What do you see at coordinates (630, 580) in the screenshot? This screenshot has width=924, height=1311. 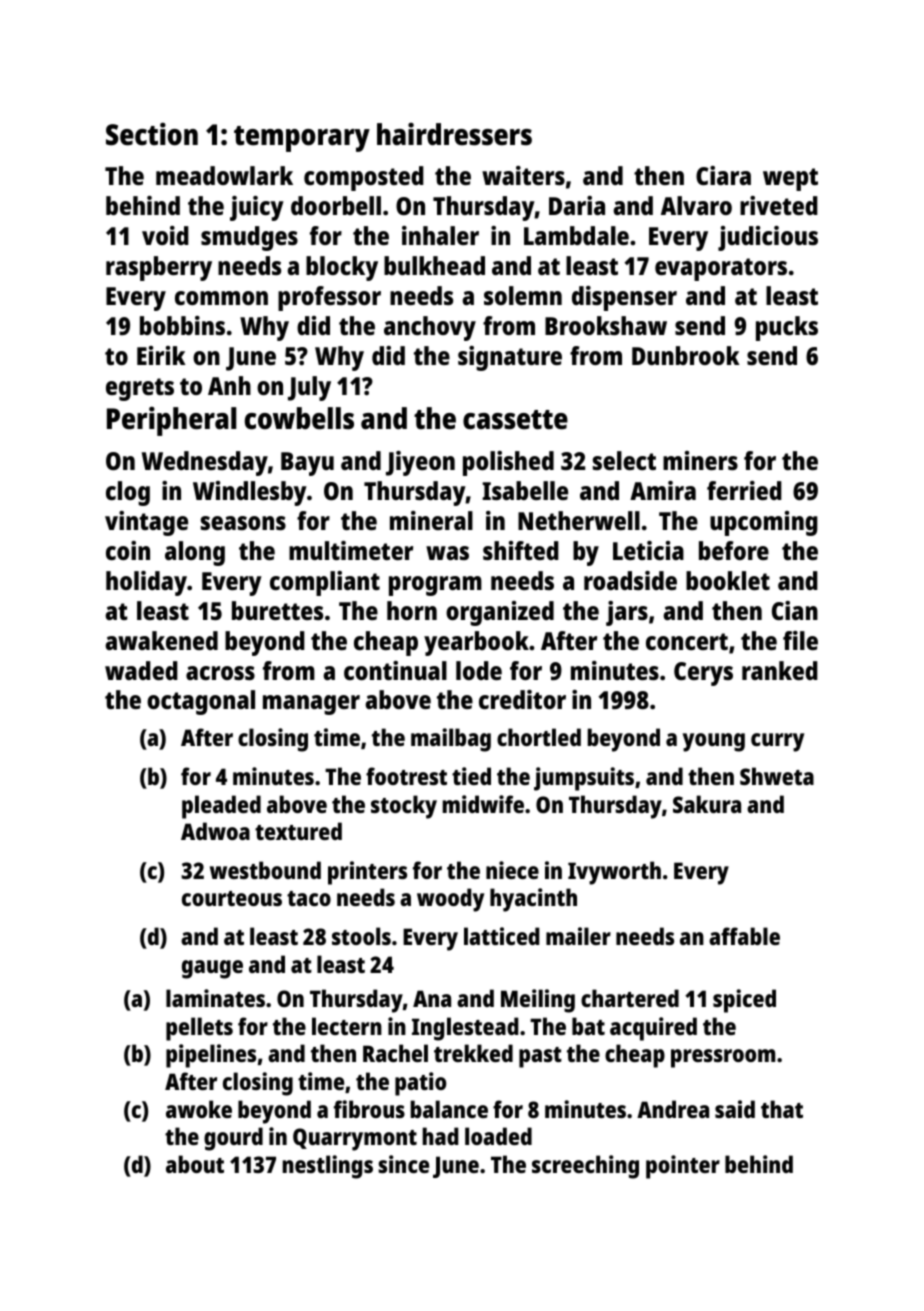 I see `roadside` at bounding box center [630, 580].
